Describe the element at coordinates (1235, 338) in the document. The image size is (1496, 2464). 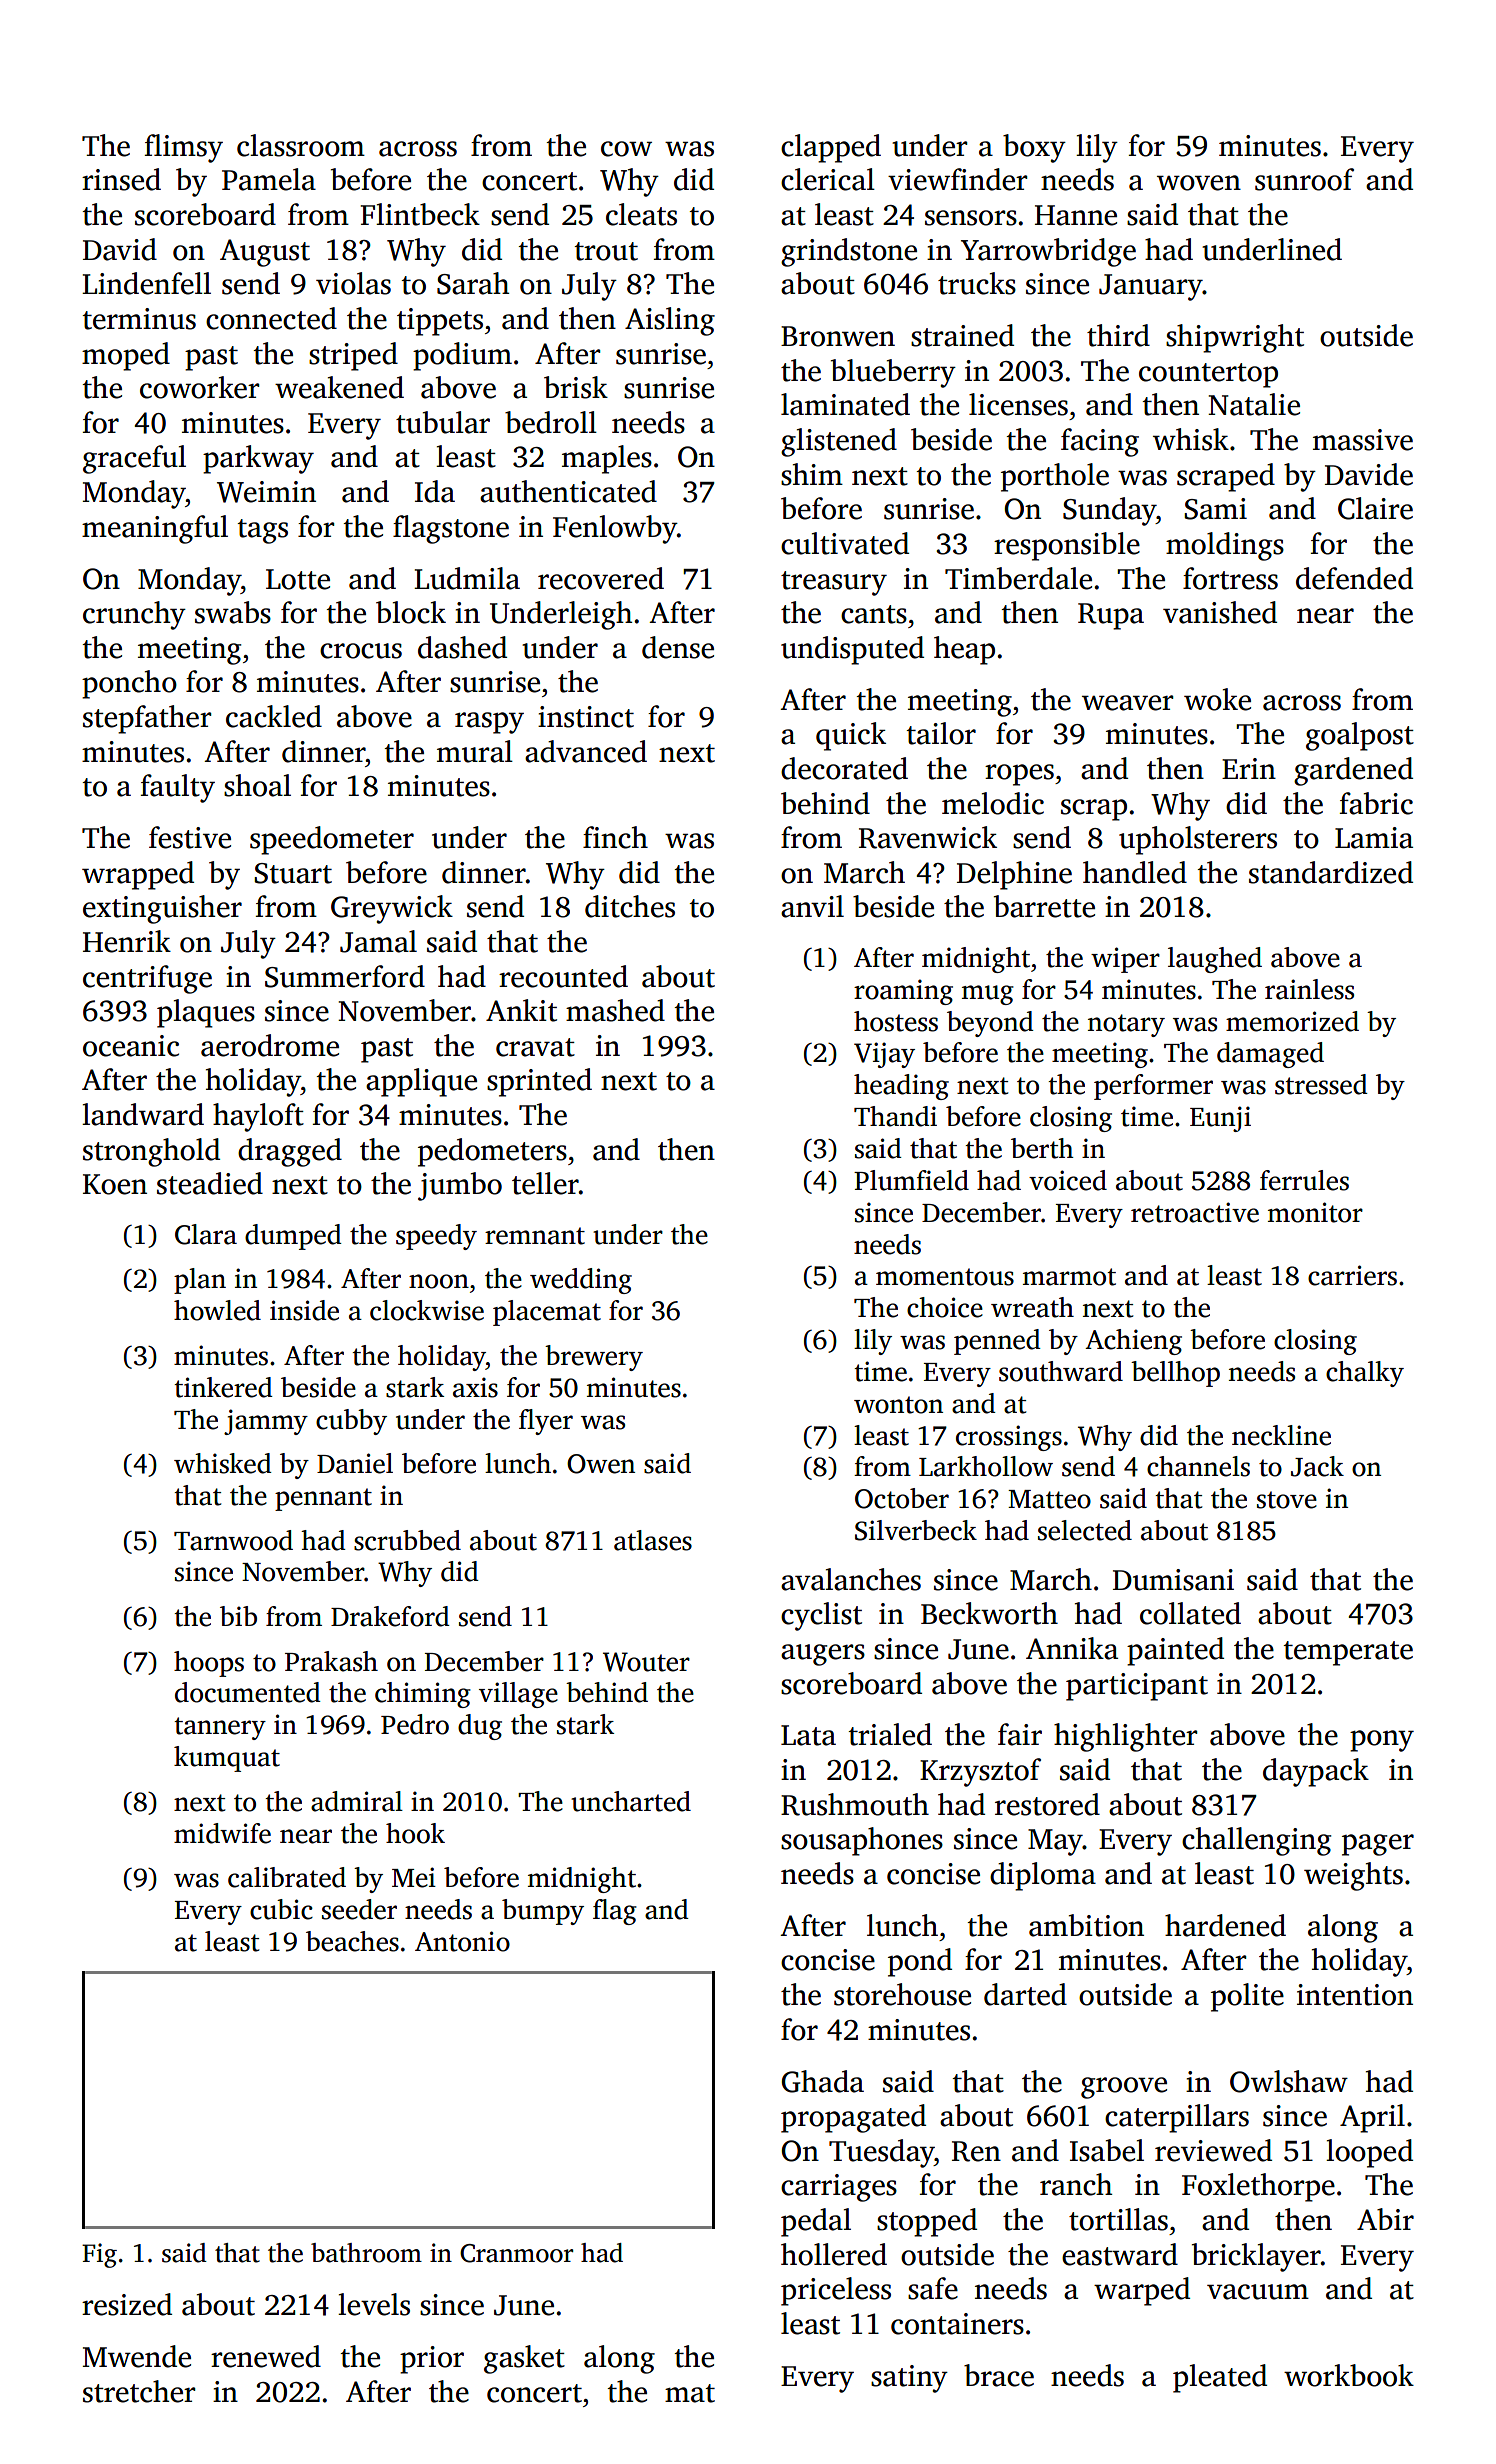
I see `shipwright` at that location.
